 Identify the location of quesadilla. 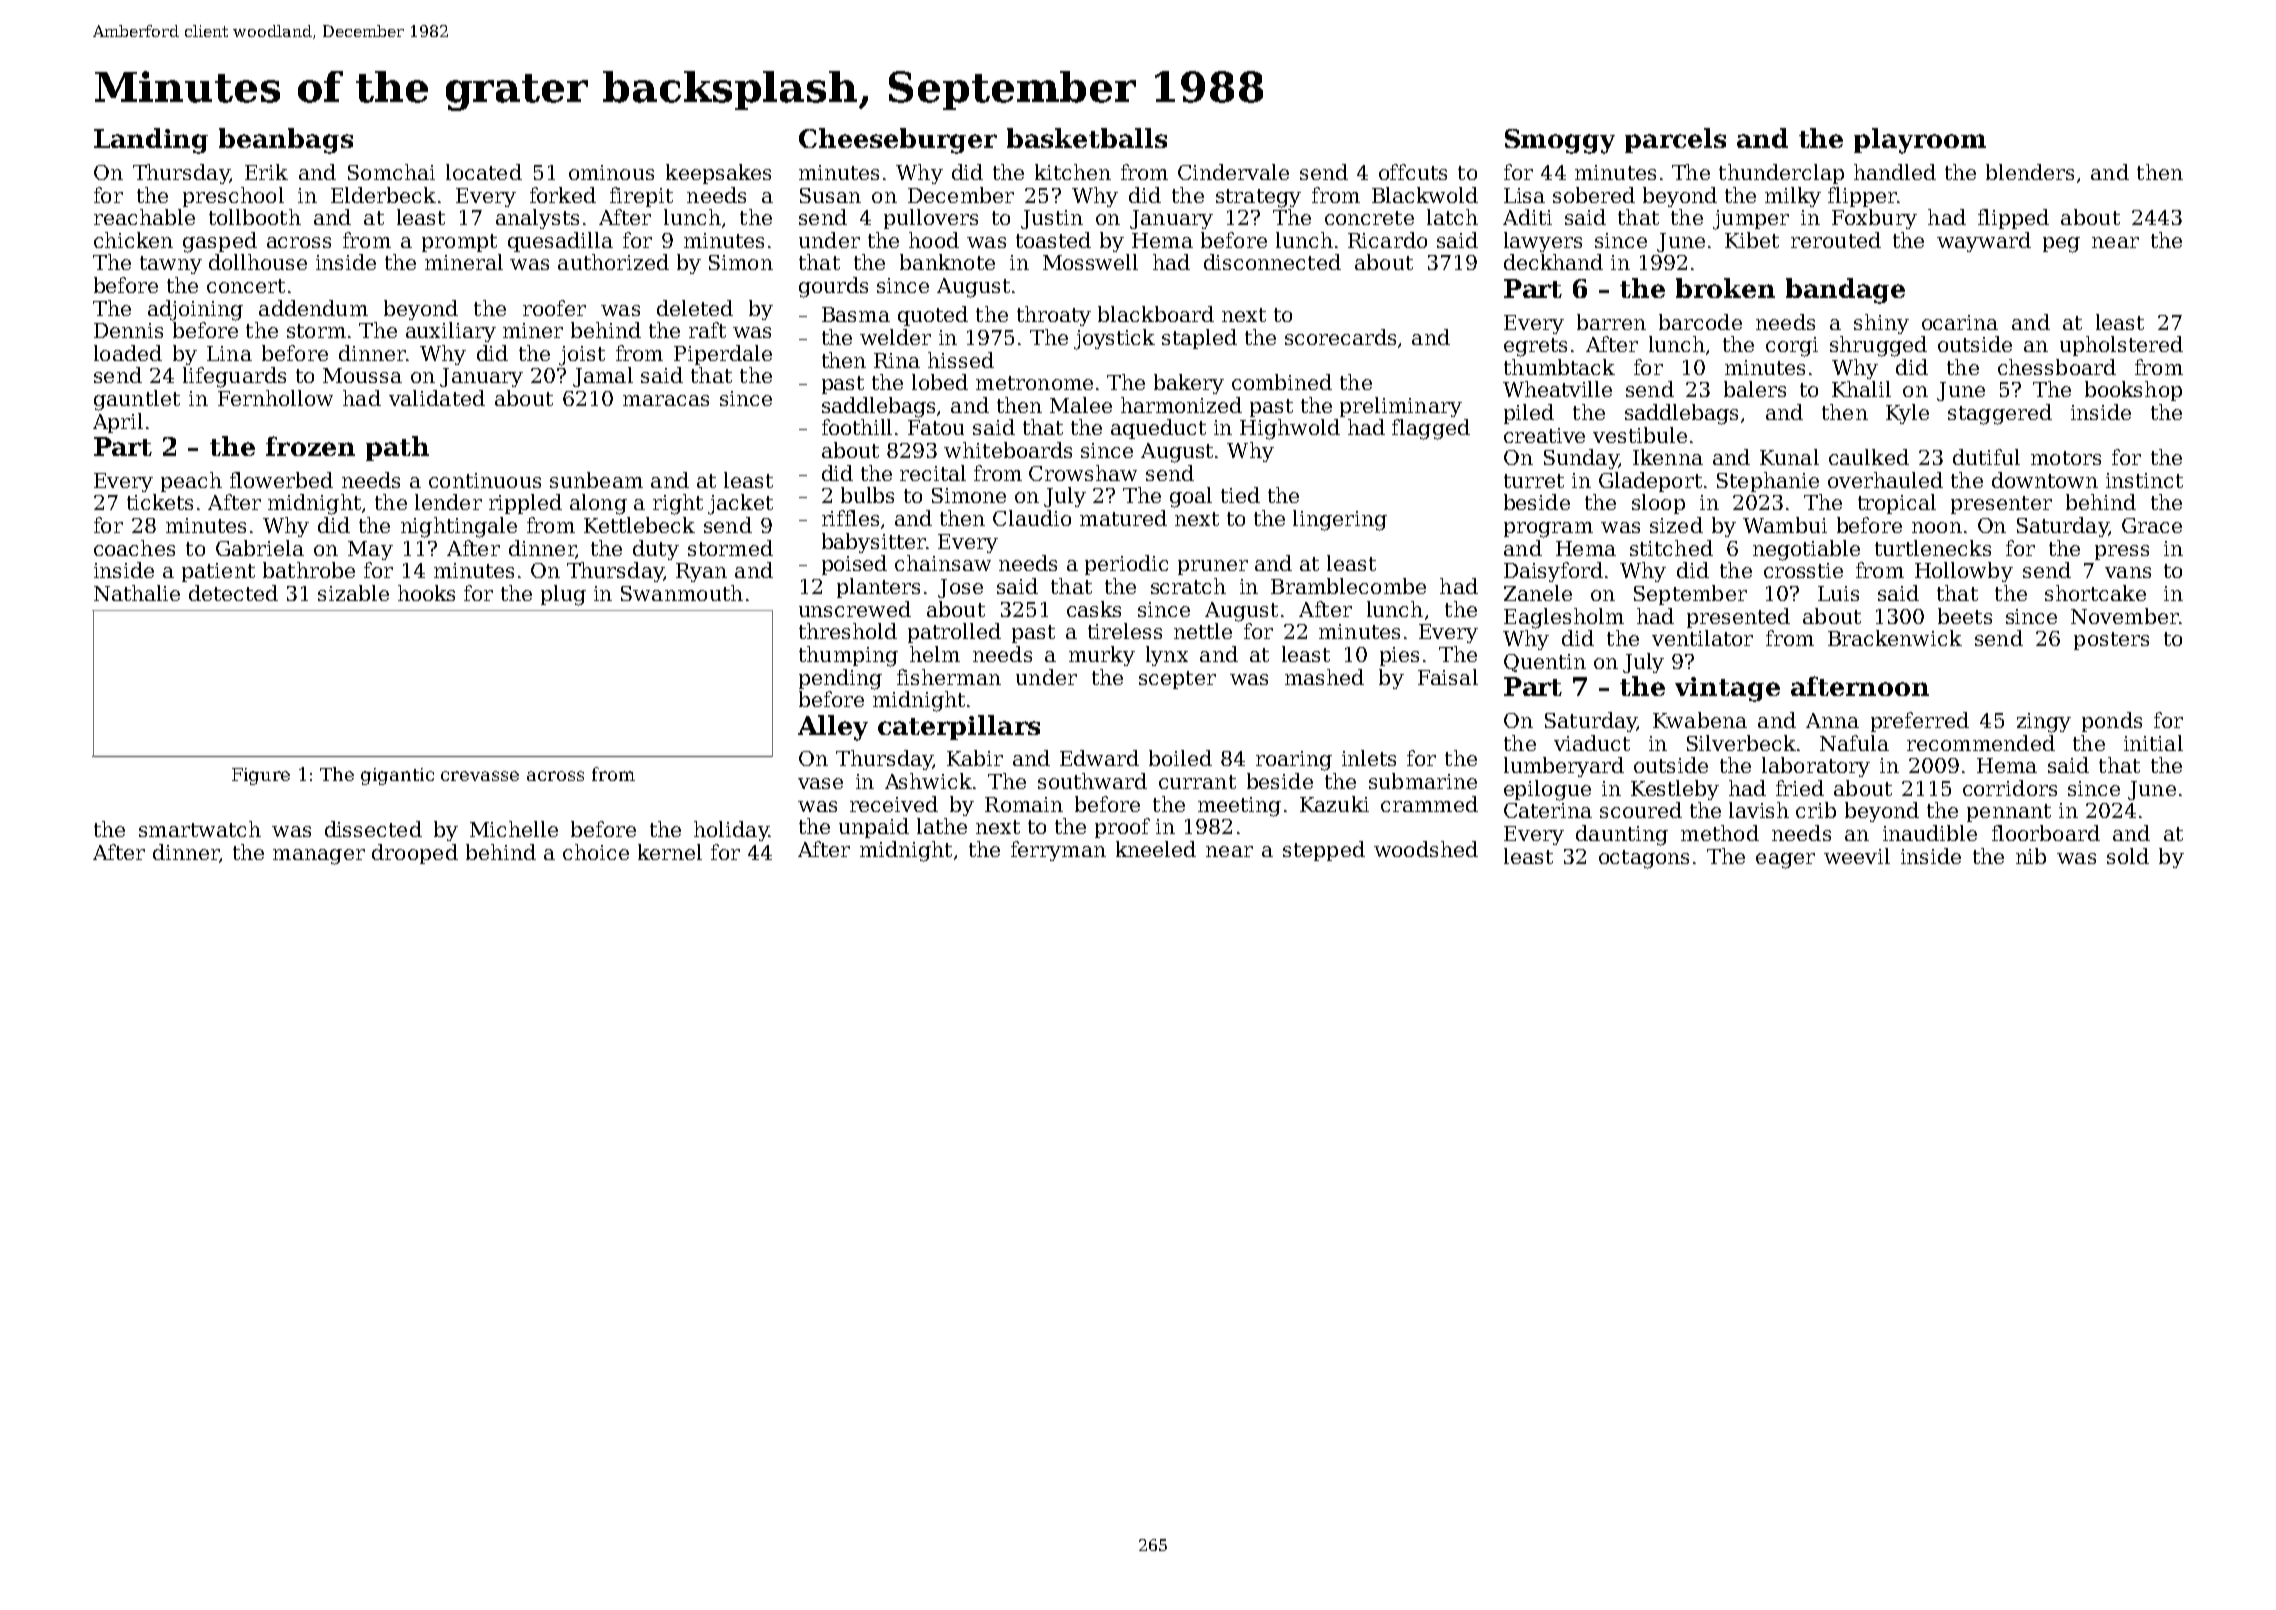
(560, 242).
